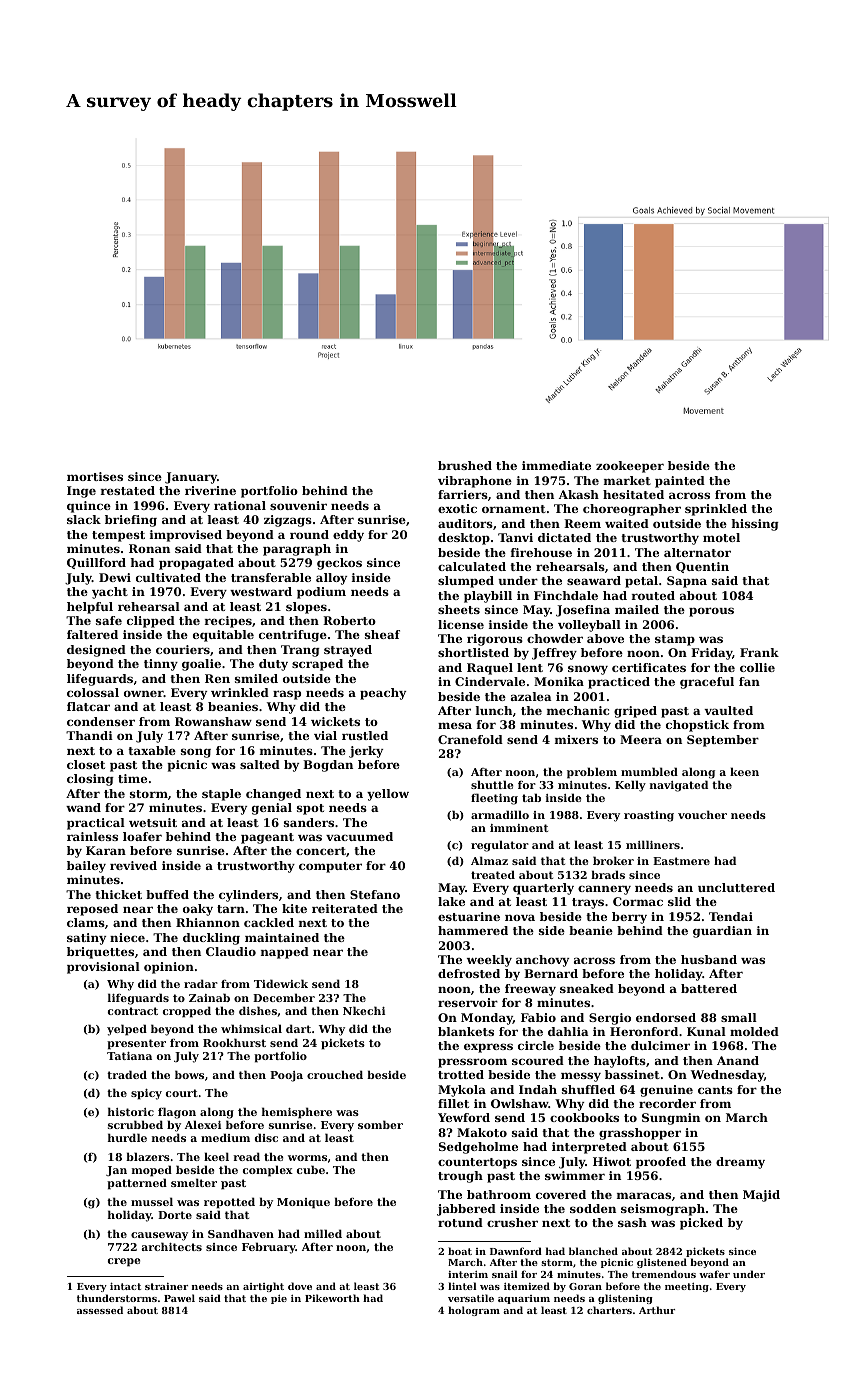 This screenshot has height=1400, width=849. What do you see at coordinates (86, 939) in the screenshot?
I see `satiny` at bounding box center [86, 939].
